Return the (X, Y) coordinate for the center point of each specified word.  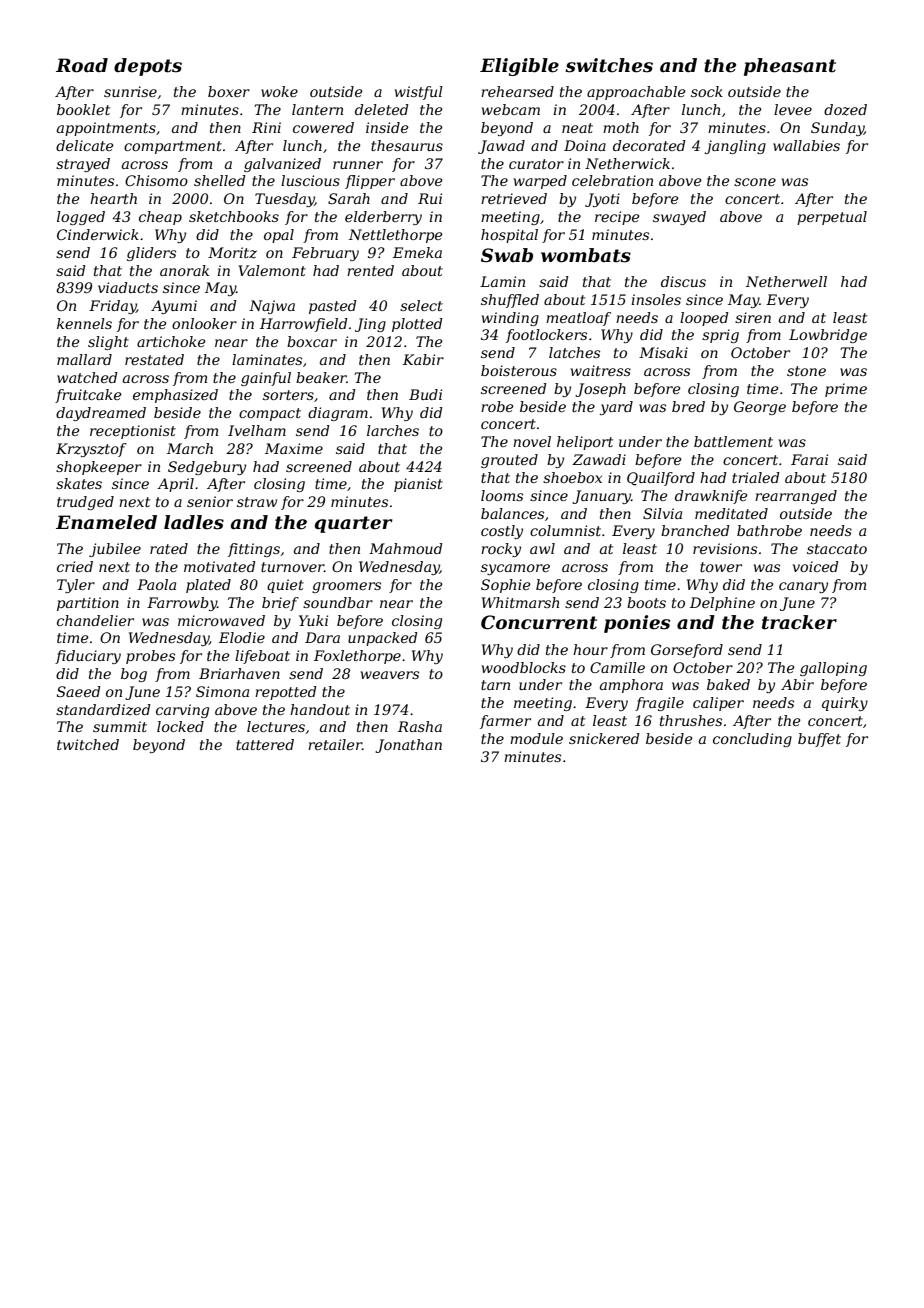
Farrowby (182, 604)
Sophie (506, 586)
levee (793, 109)
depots (148, 67)
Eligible (519, 67)
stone (806, 371)
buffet (819, 740)
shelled (220, 180)
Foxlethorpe (357, 657)
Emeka (417, 252)
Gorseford (687, 651)
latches (574, 352)
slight (108, 343)
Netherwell (786, 281)
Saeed (79, 691)
